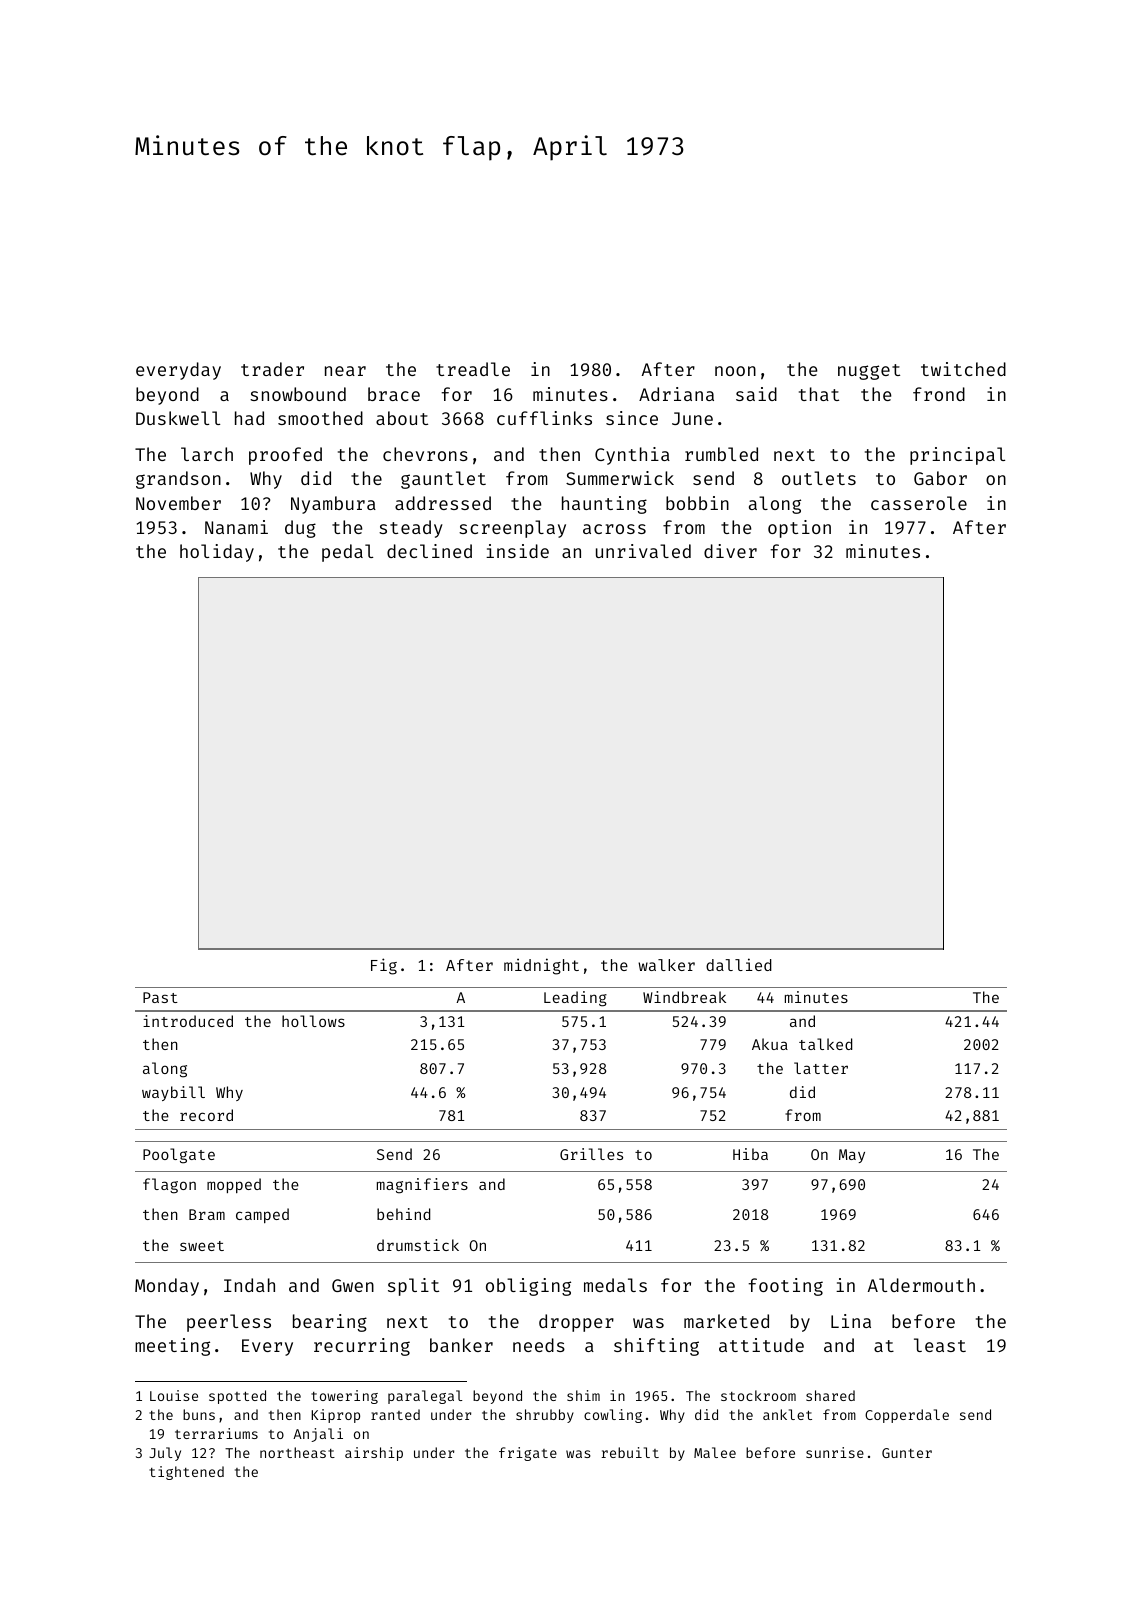 This image has height=1615, width=1142. What do you see at coordinates (684, 997) in the image?
I see `Windbreak` at bounding box center [684, 997].
